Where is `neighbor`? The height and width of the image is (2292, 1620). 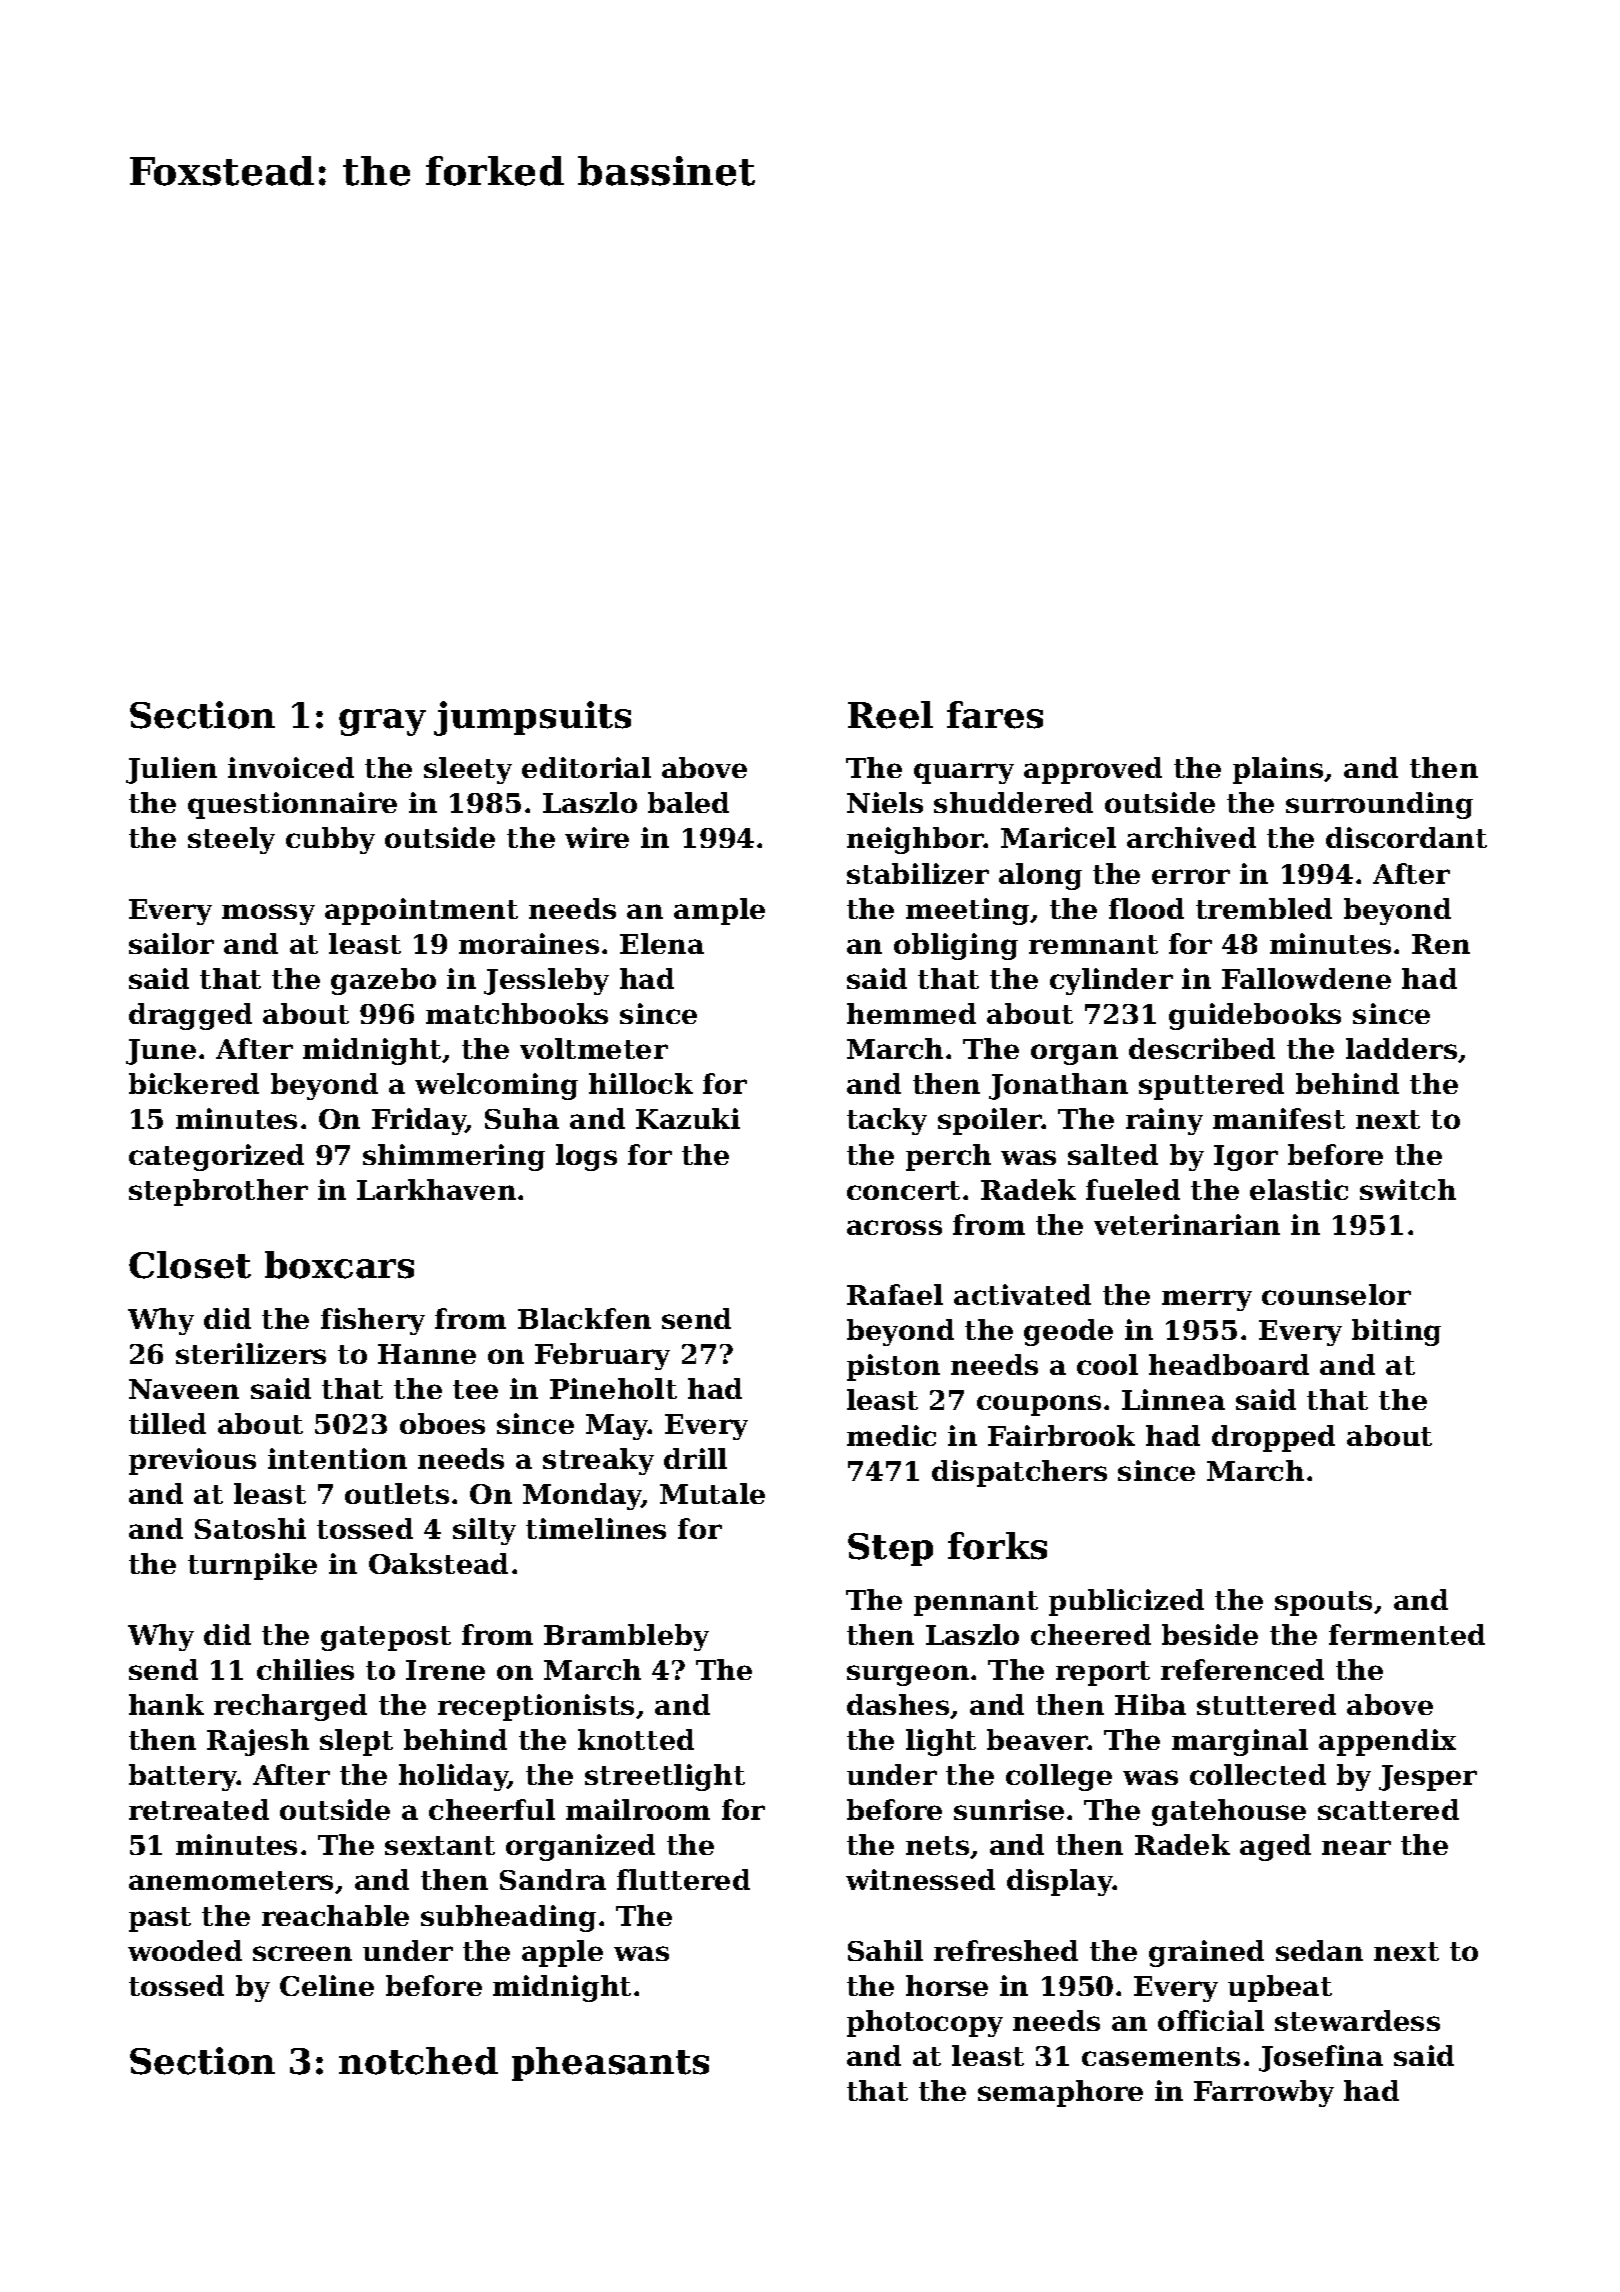 neighbor is located at coordinates (915, 840).
